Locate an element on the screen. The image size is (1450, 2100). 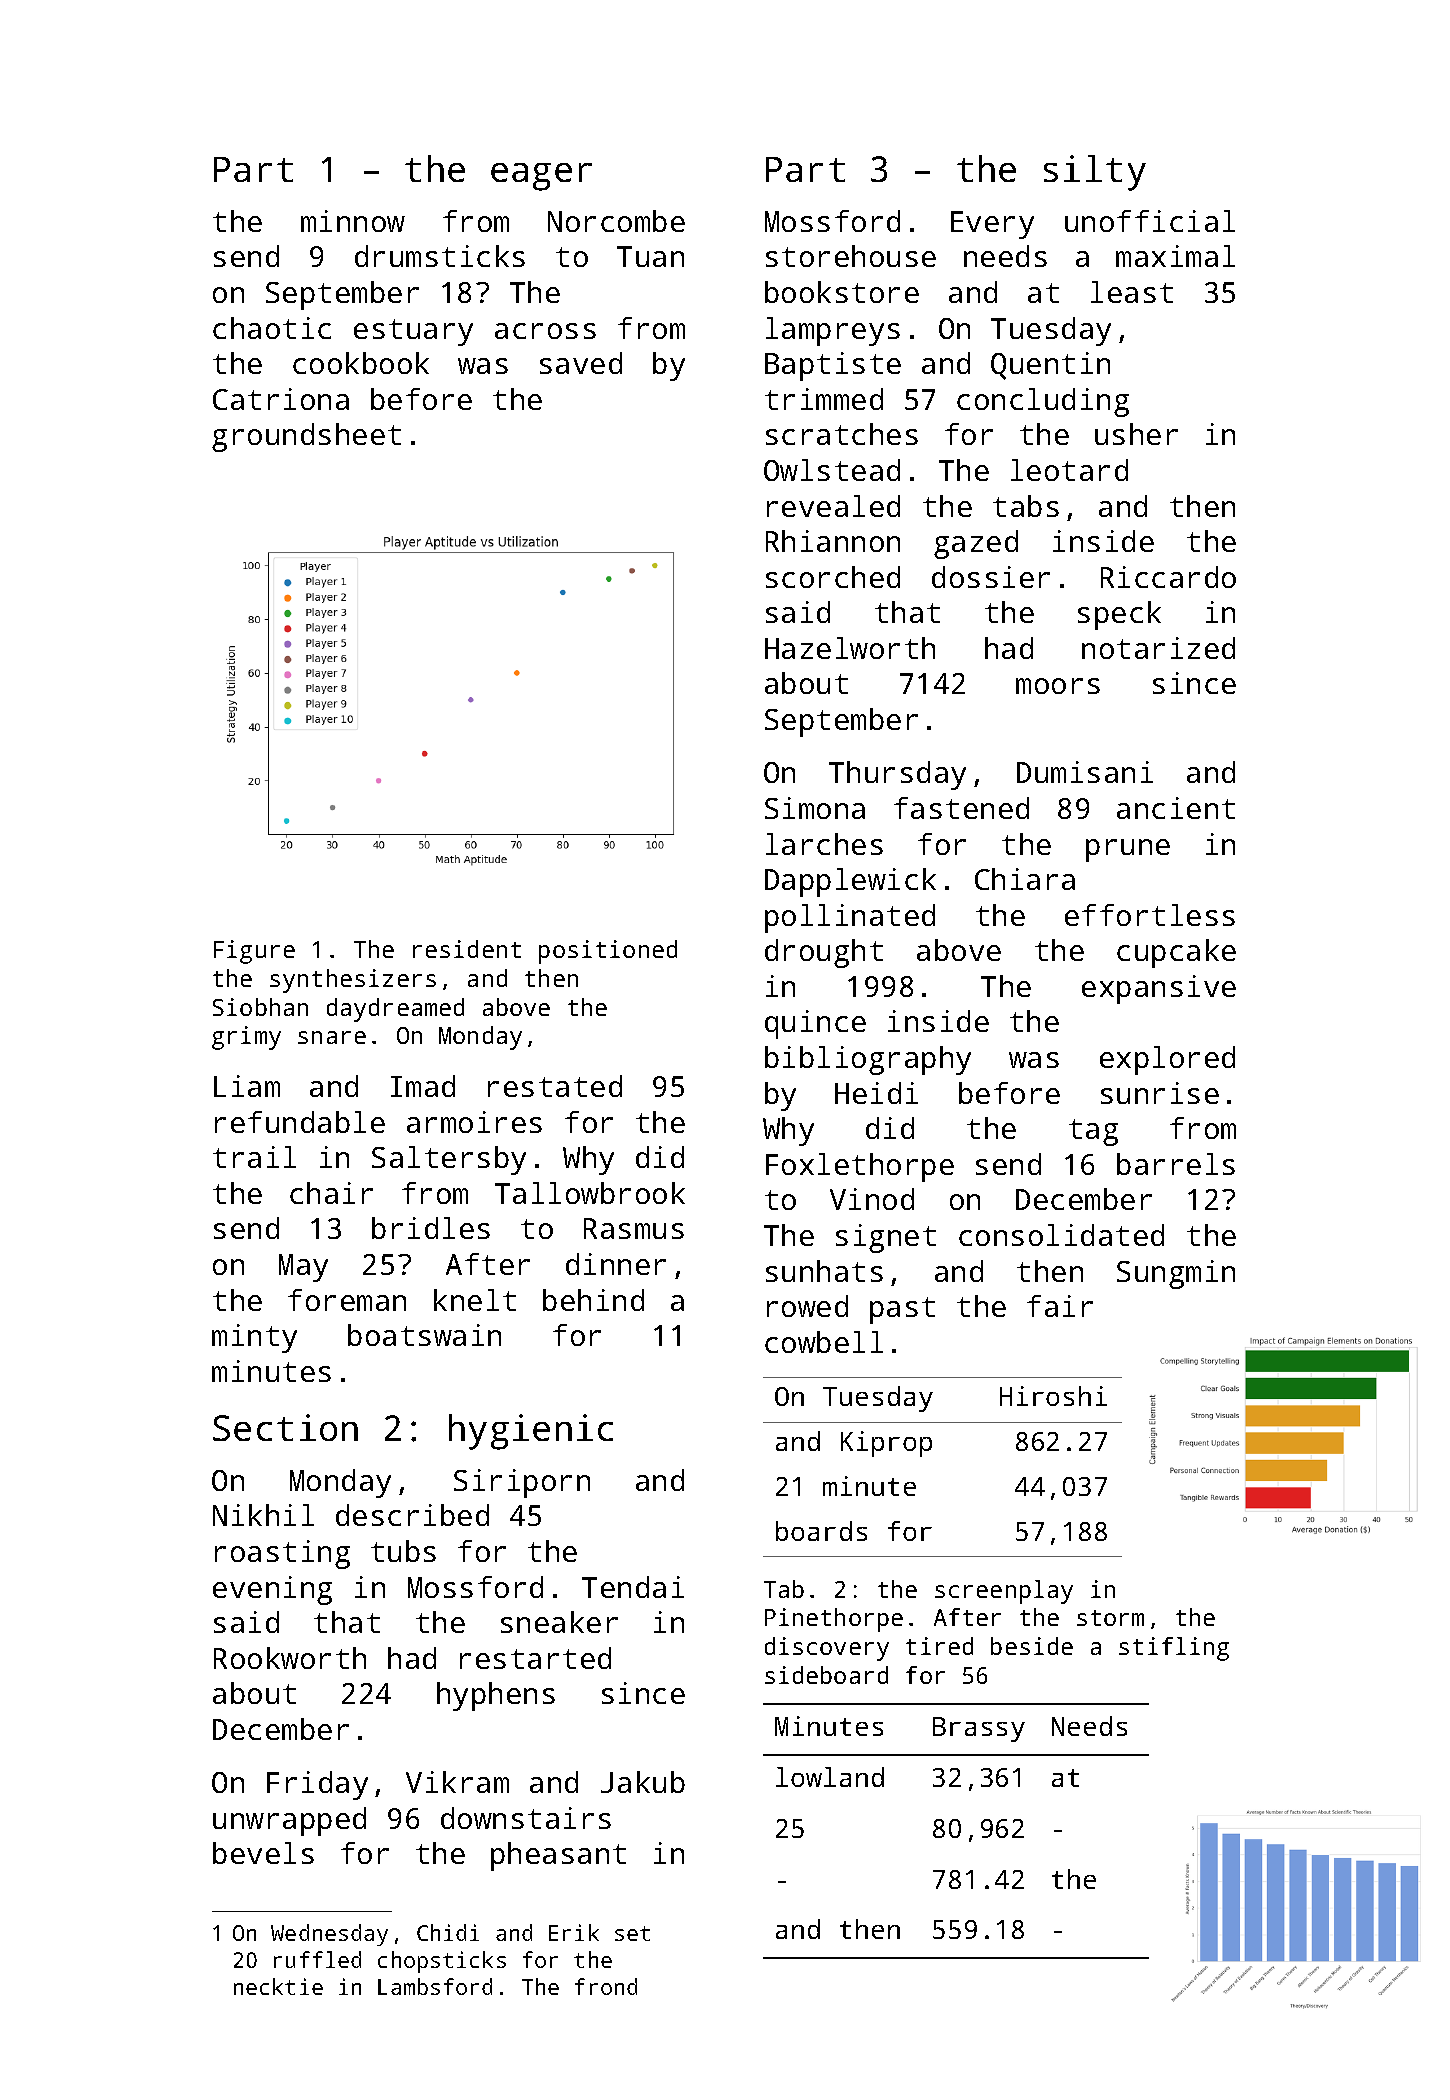
saved is located at coordinates (581, 363).
